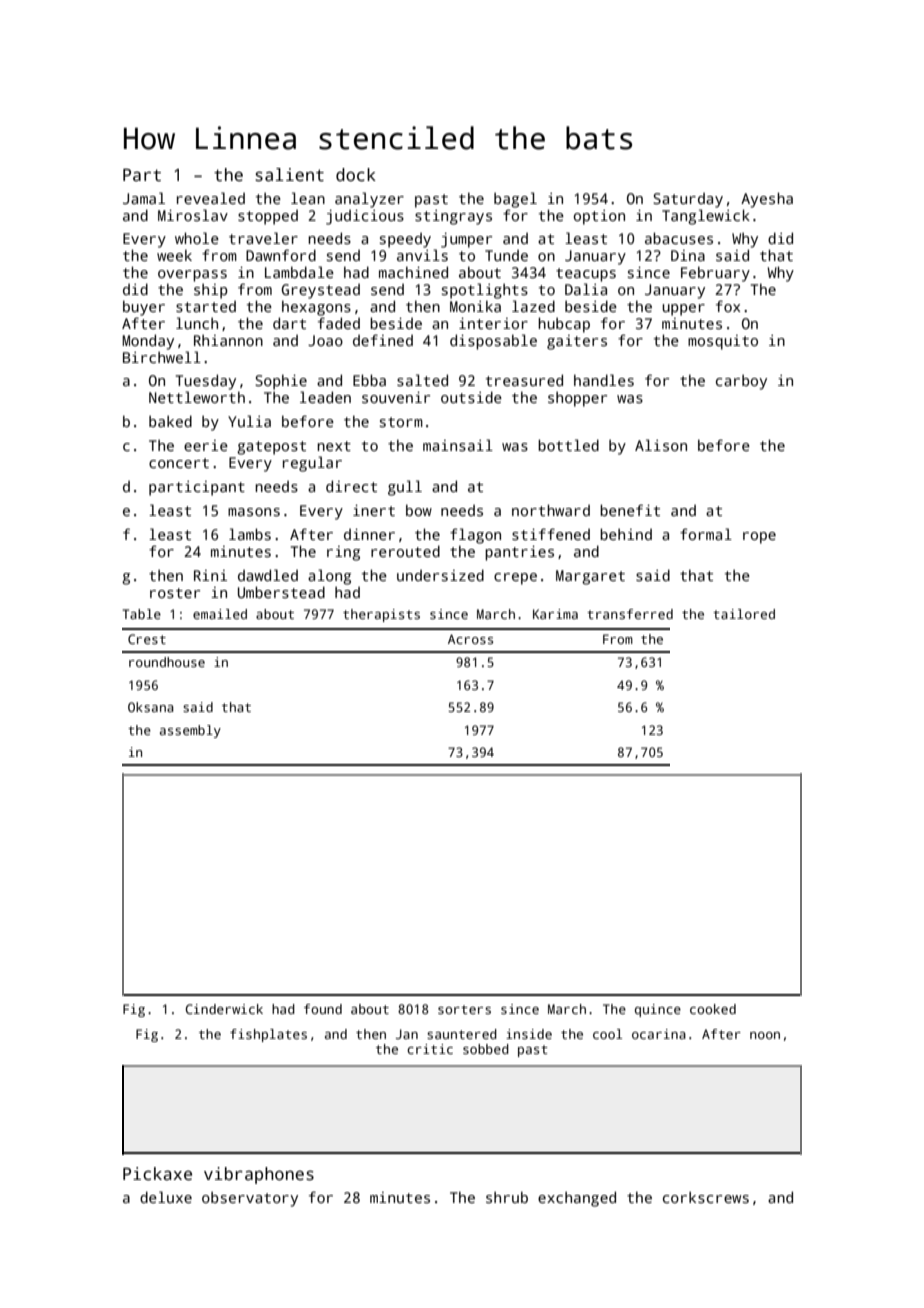 The width and height of the document is (924, 1308). What do you see at coordinates (744, 614) in the document?
I see `tailored` at bounding box center [744, 614].
